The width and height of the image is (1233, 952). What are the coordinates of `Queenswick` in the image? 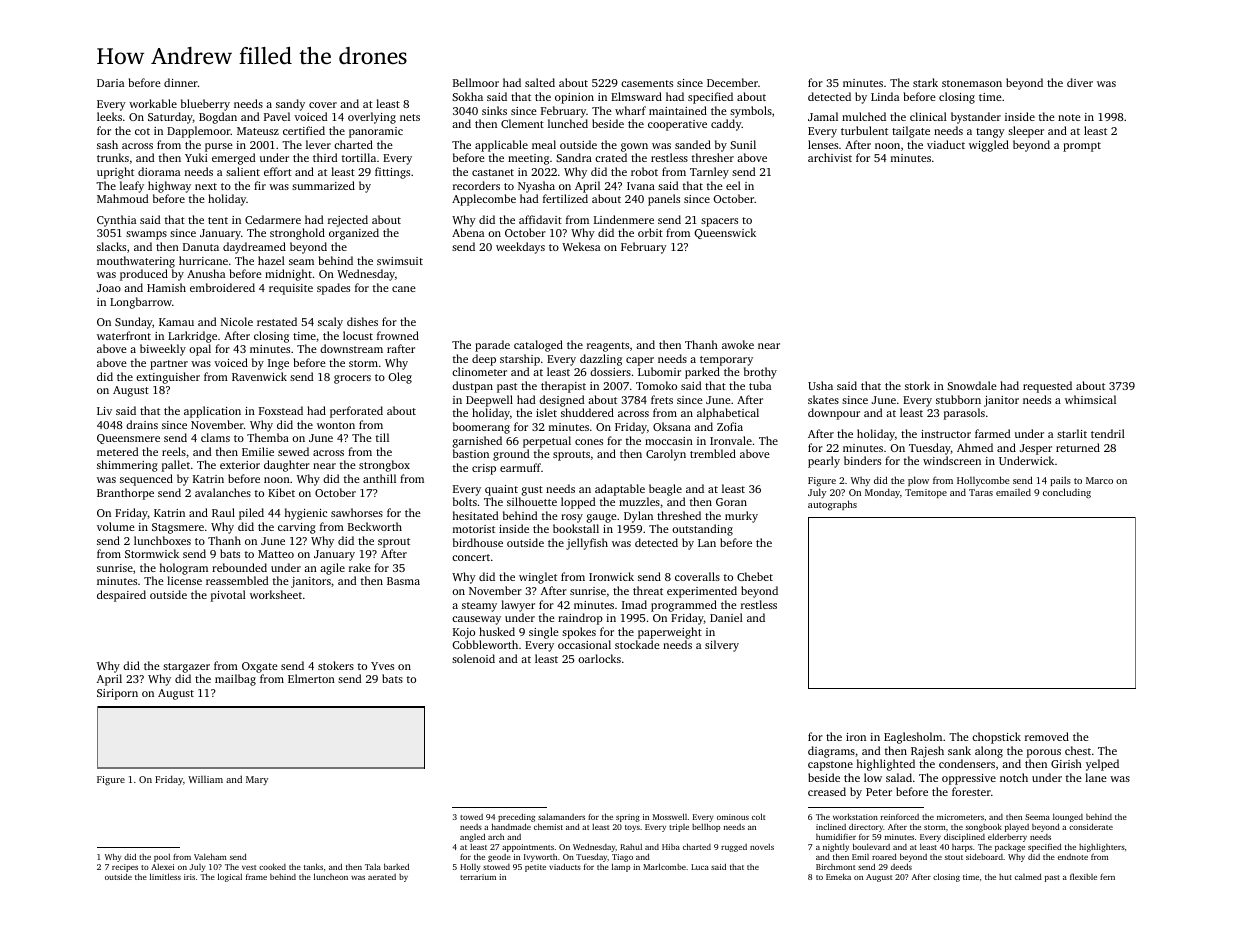 It's located at (725, 233).
